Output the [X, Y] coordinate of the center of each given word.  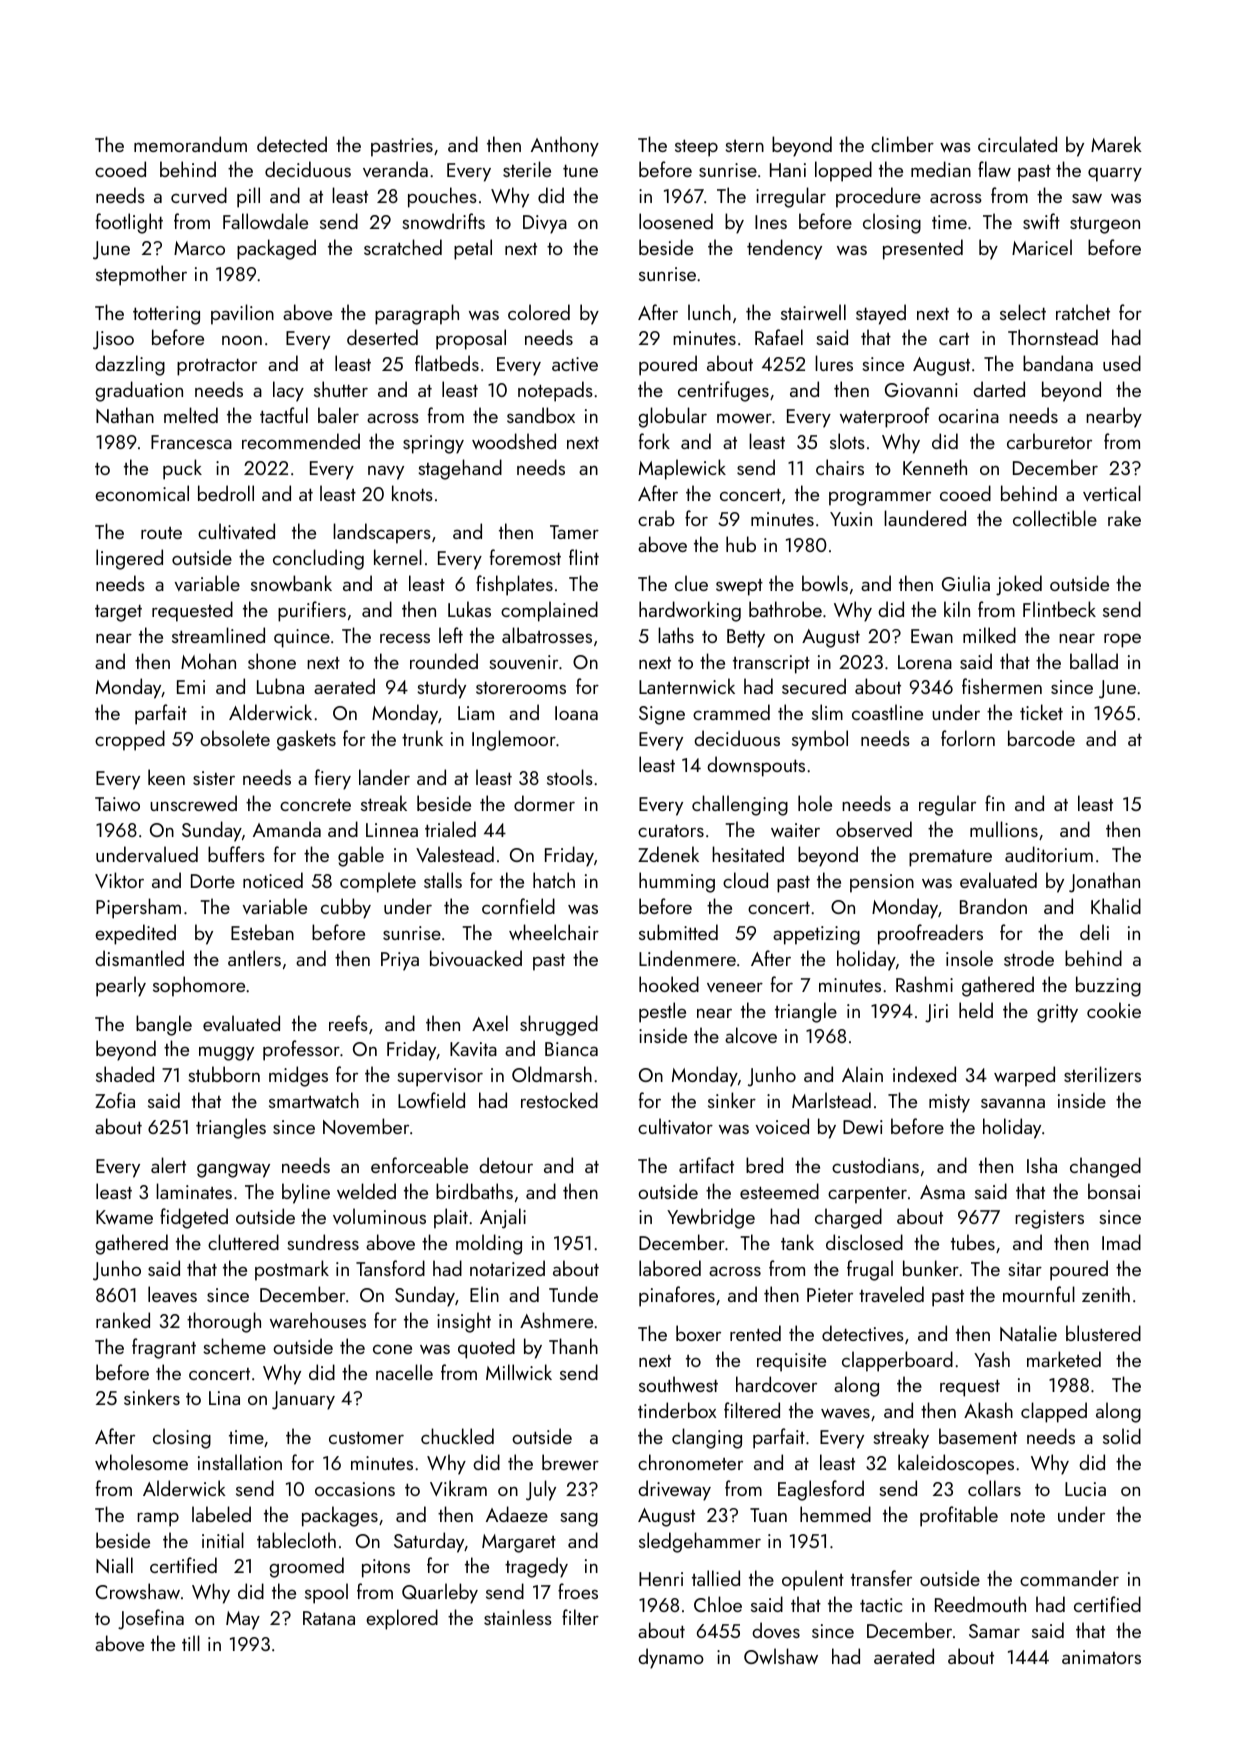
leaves [172, 1294]
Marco [199, 248]
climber [902, 144]
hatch [554, 880]
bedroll [226, 493]
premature [950, 858]
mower [744, 418]
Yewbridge [711, 1218]
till [191, 1643]
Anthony [565, 146]
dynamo [671, 1658]
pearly [121, 986]
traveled [891, 1294]
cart [954, 339]
